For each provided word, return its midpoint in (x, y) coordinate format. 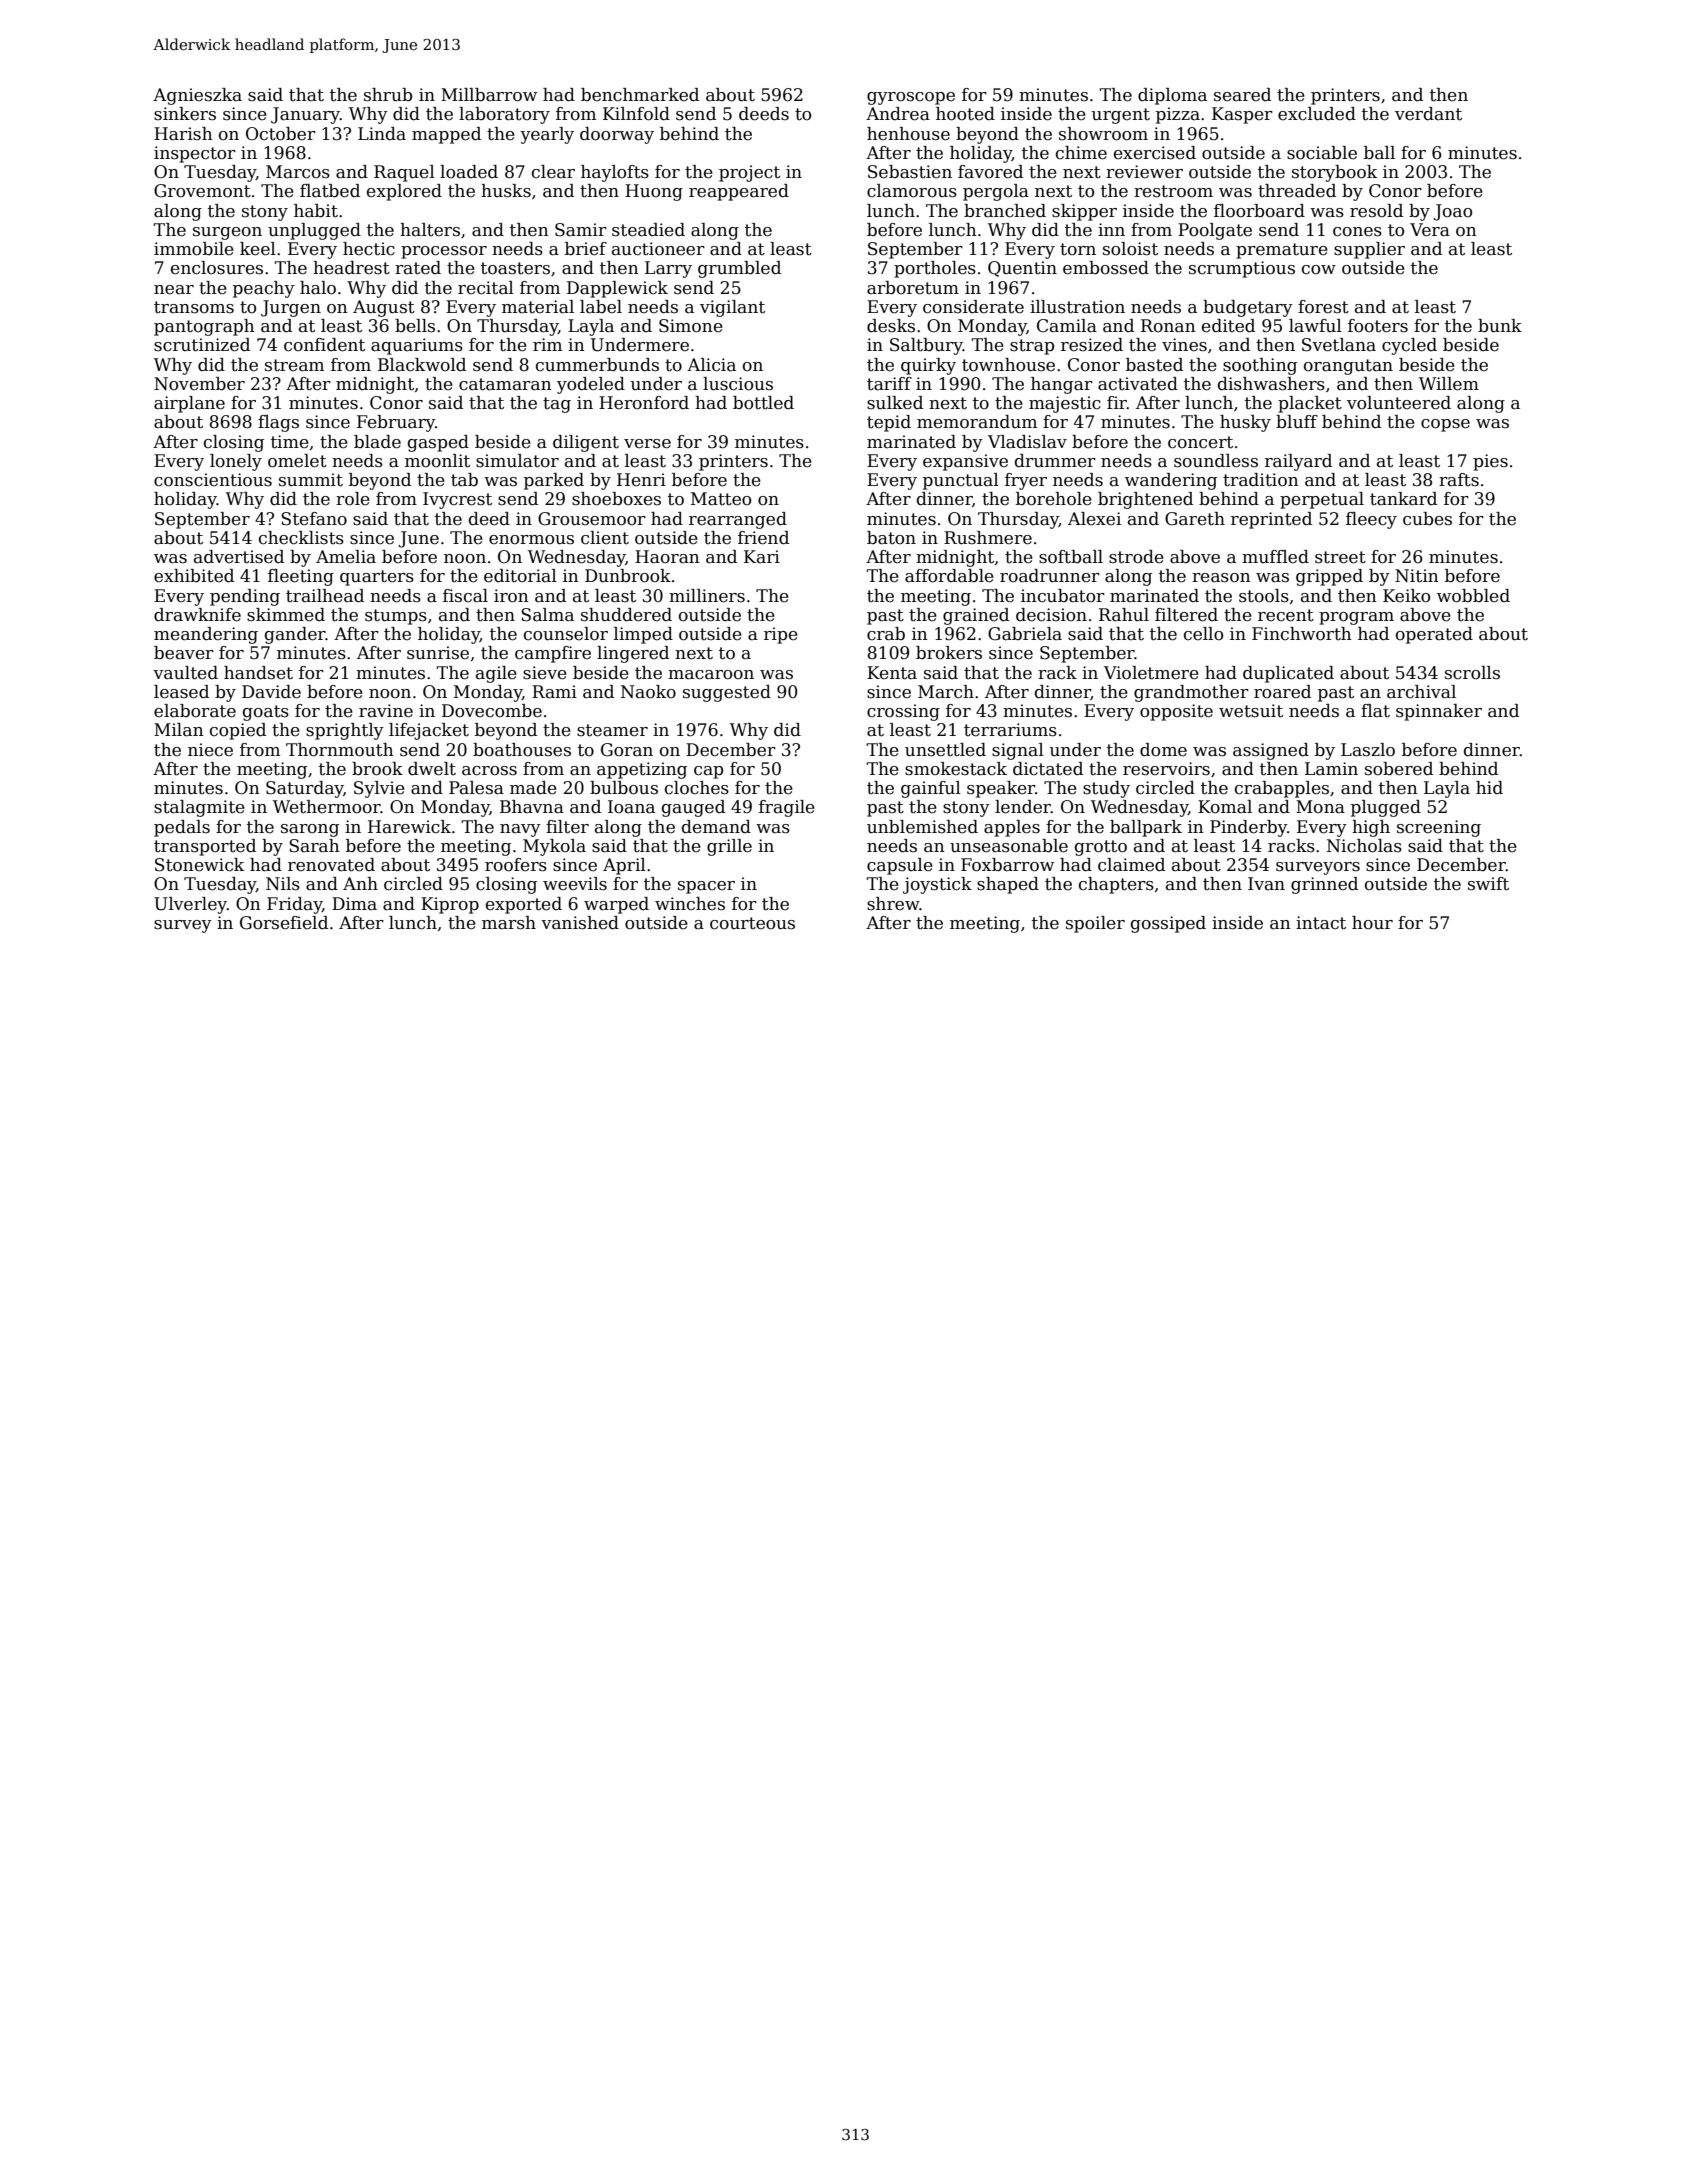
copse (1445, 425)
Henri (641, 480)
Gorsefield (284, 923)
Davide (271, 692)
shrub (388, 95)
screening (1439, 828)
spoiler (1095, 924)
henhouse (908, 134)
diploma (1172, 96)
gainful (931, 789)
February (396, 423)
